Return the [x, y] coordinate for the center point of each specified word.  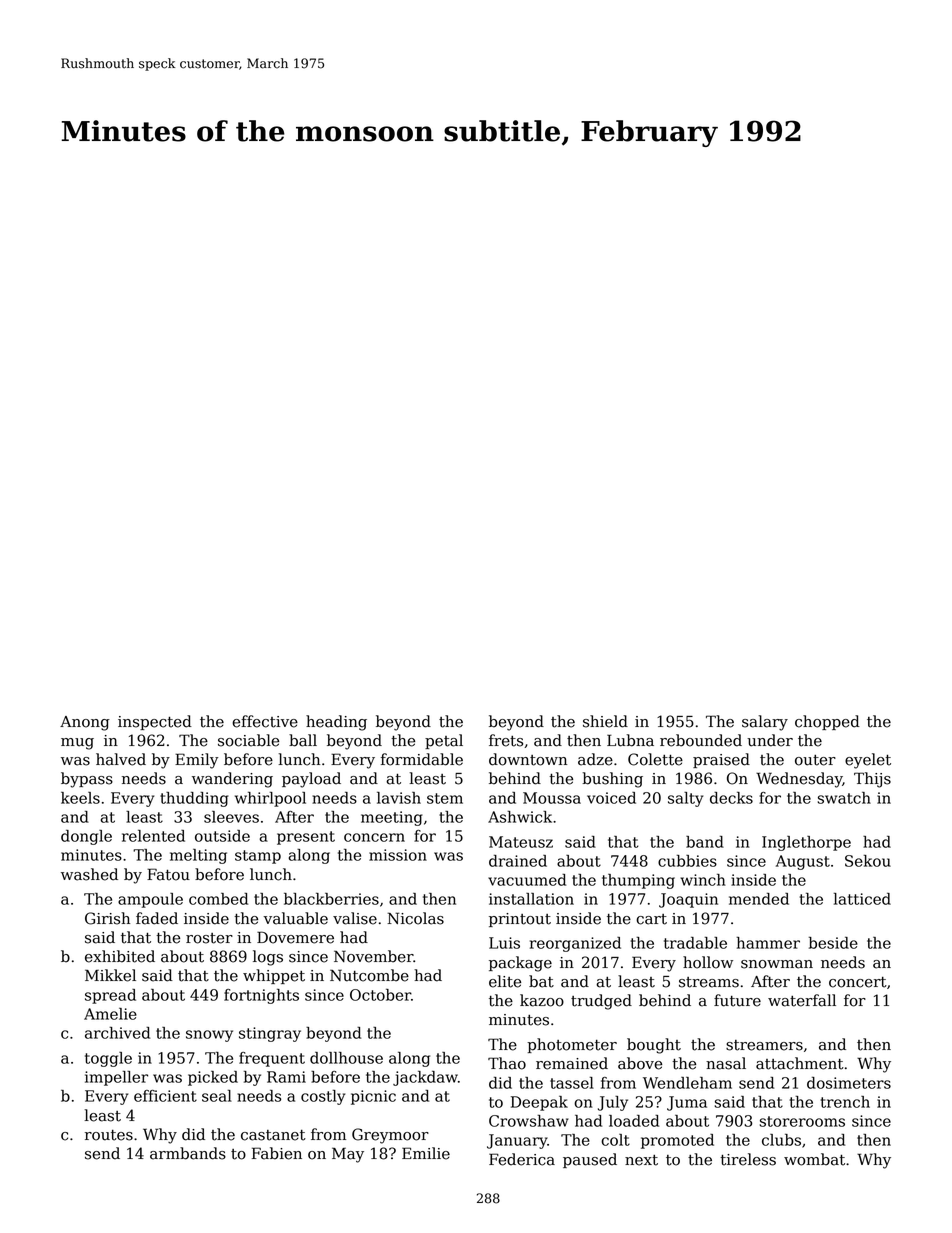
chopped [827, 722]
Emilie [426, 1153]
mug [77, 744]
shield [605, 721]
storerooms [802, 1121]
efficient [165, 1096]
